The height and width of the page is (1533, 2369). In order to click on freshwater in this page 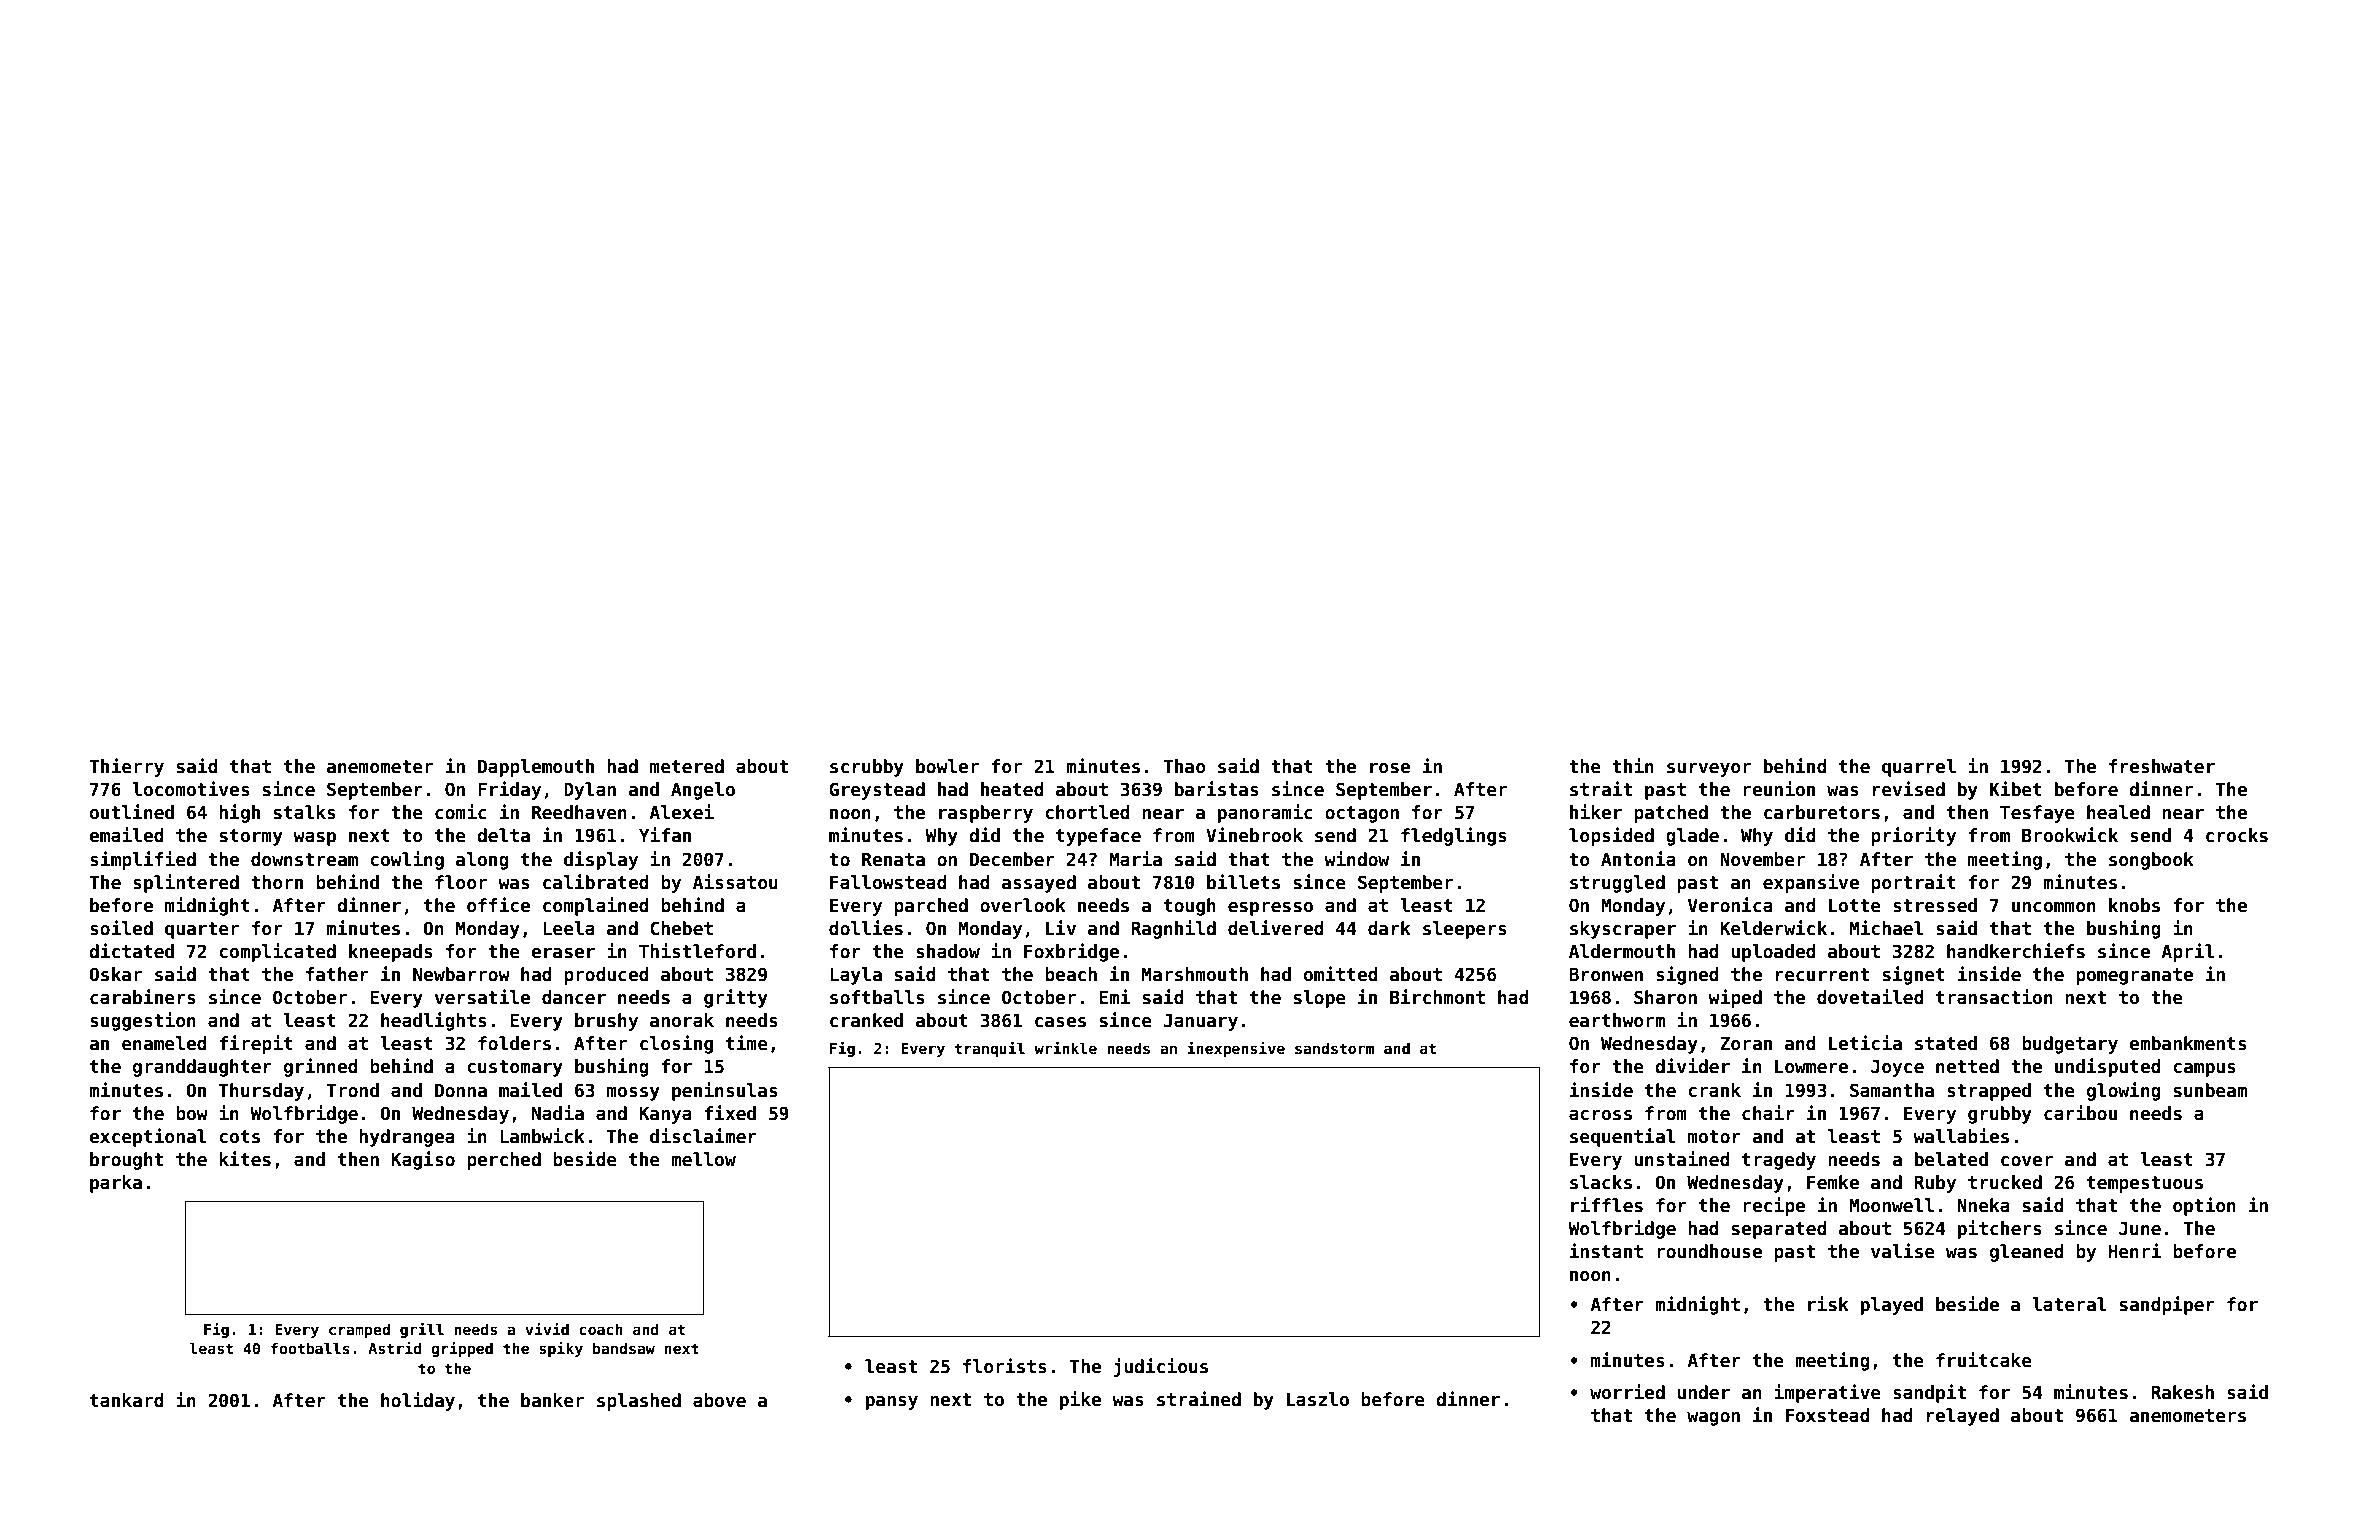, I will do `click(2162, 766)`.
